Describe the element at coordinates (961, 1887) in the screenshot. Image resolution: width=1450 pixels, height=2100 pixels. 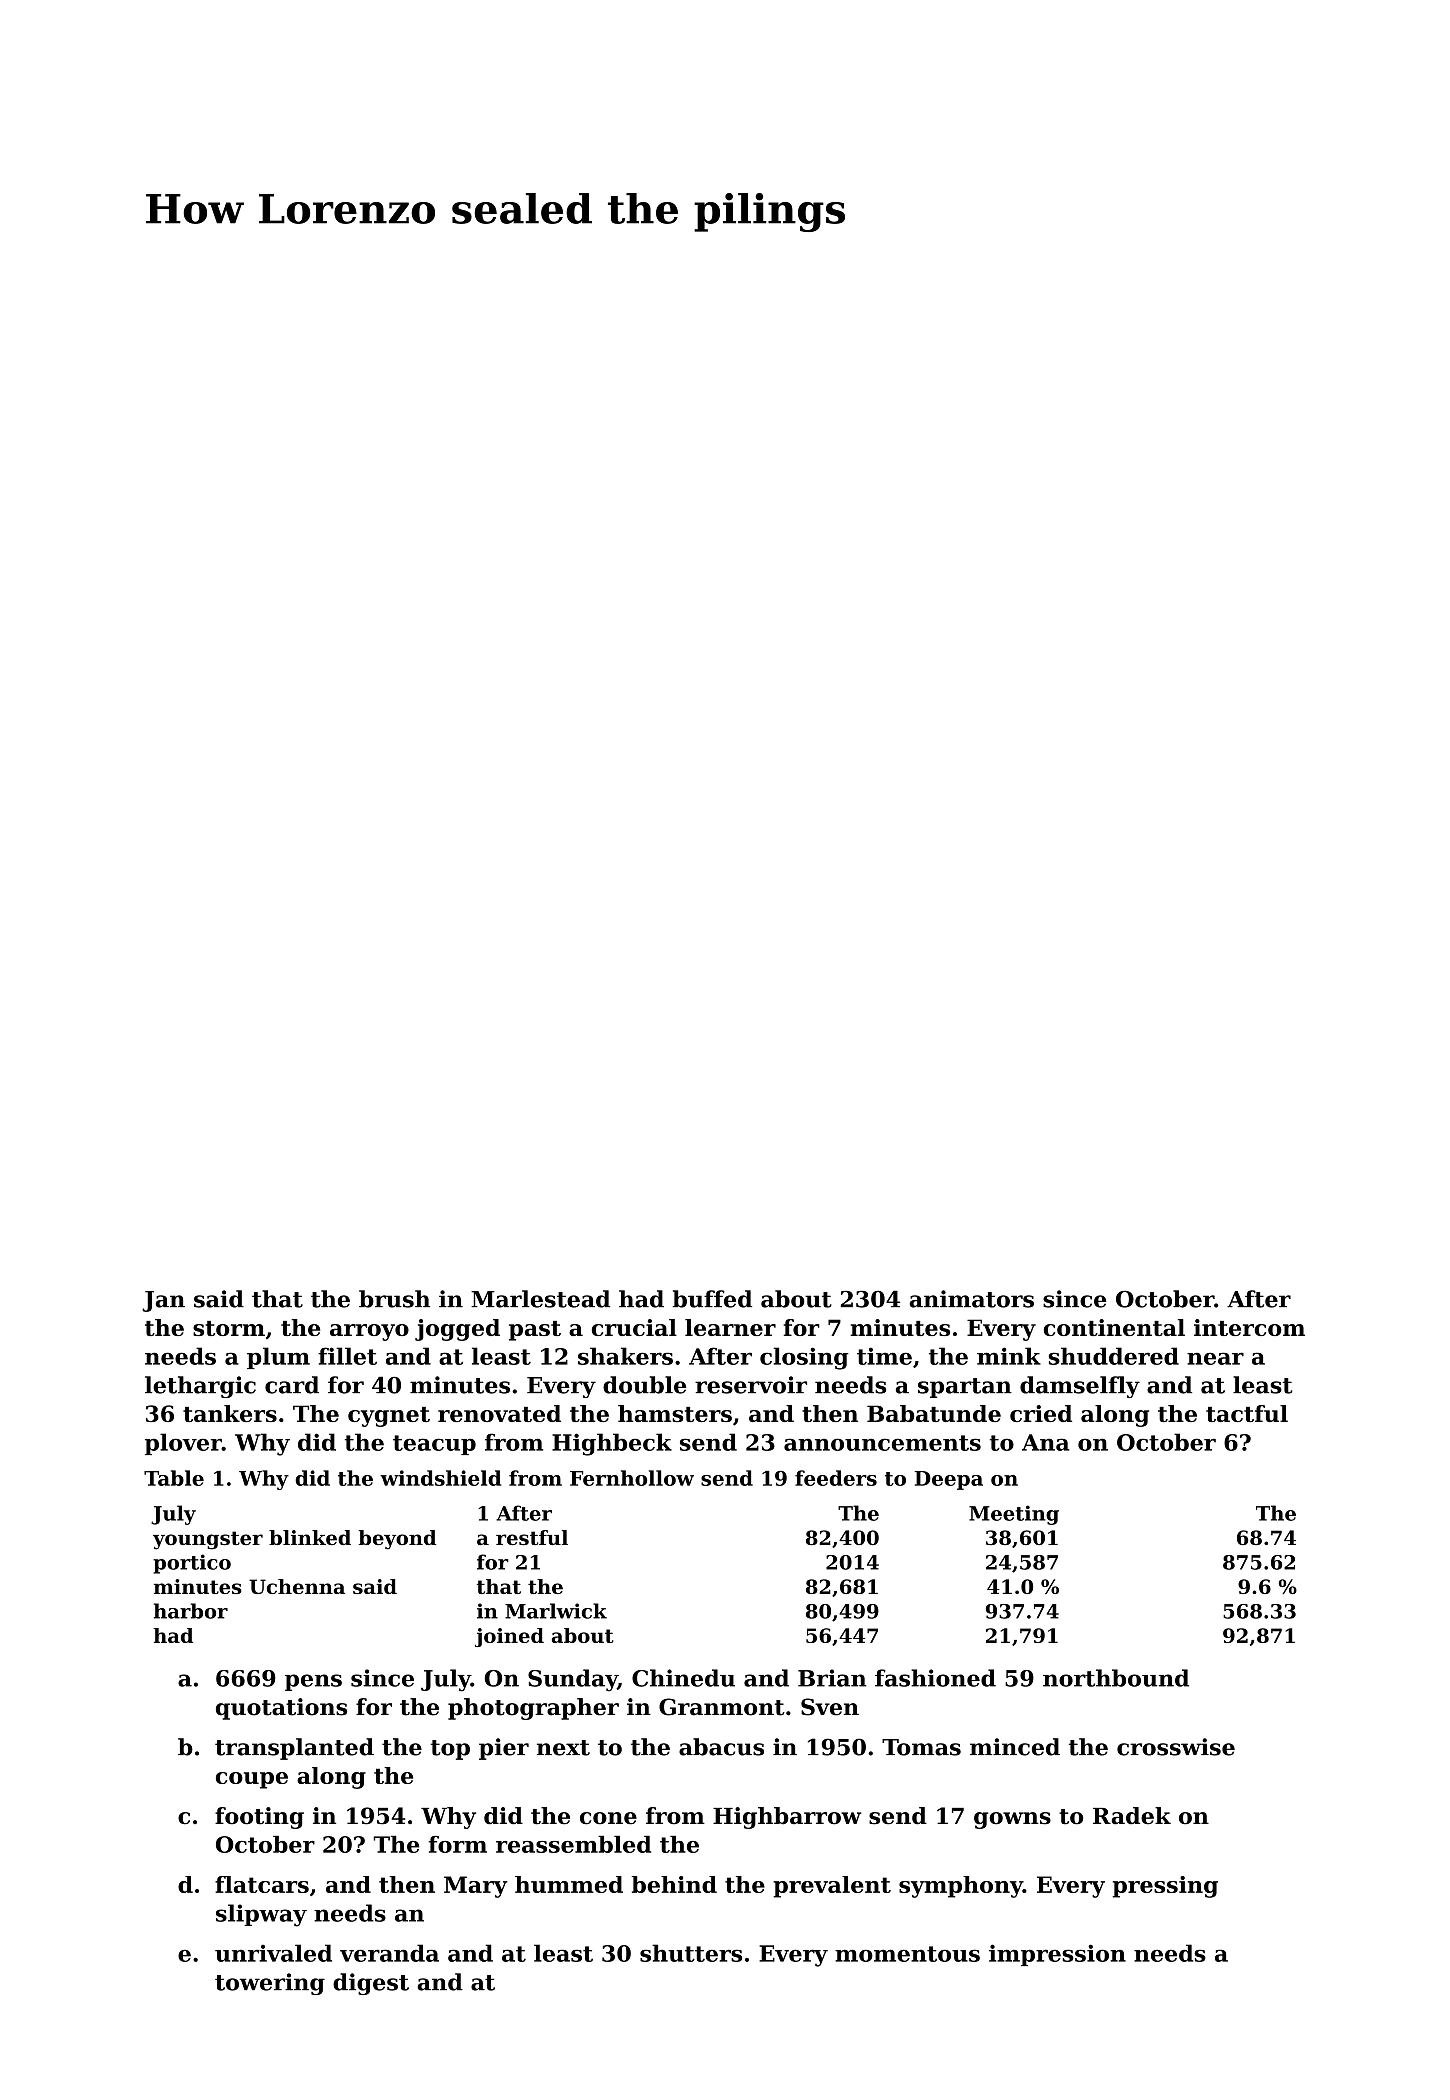
I see `symphony` at that location.
